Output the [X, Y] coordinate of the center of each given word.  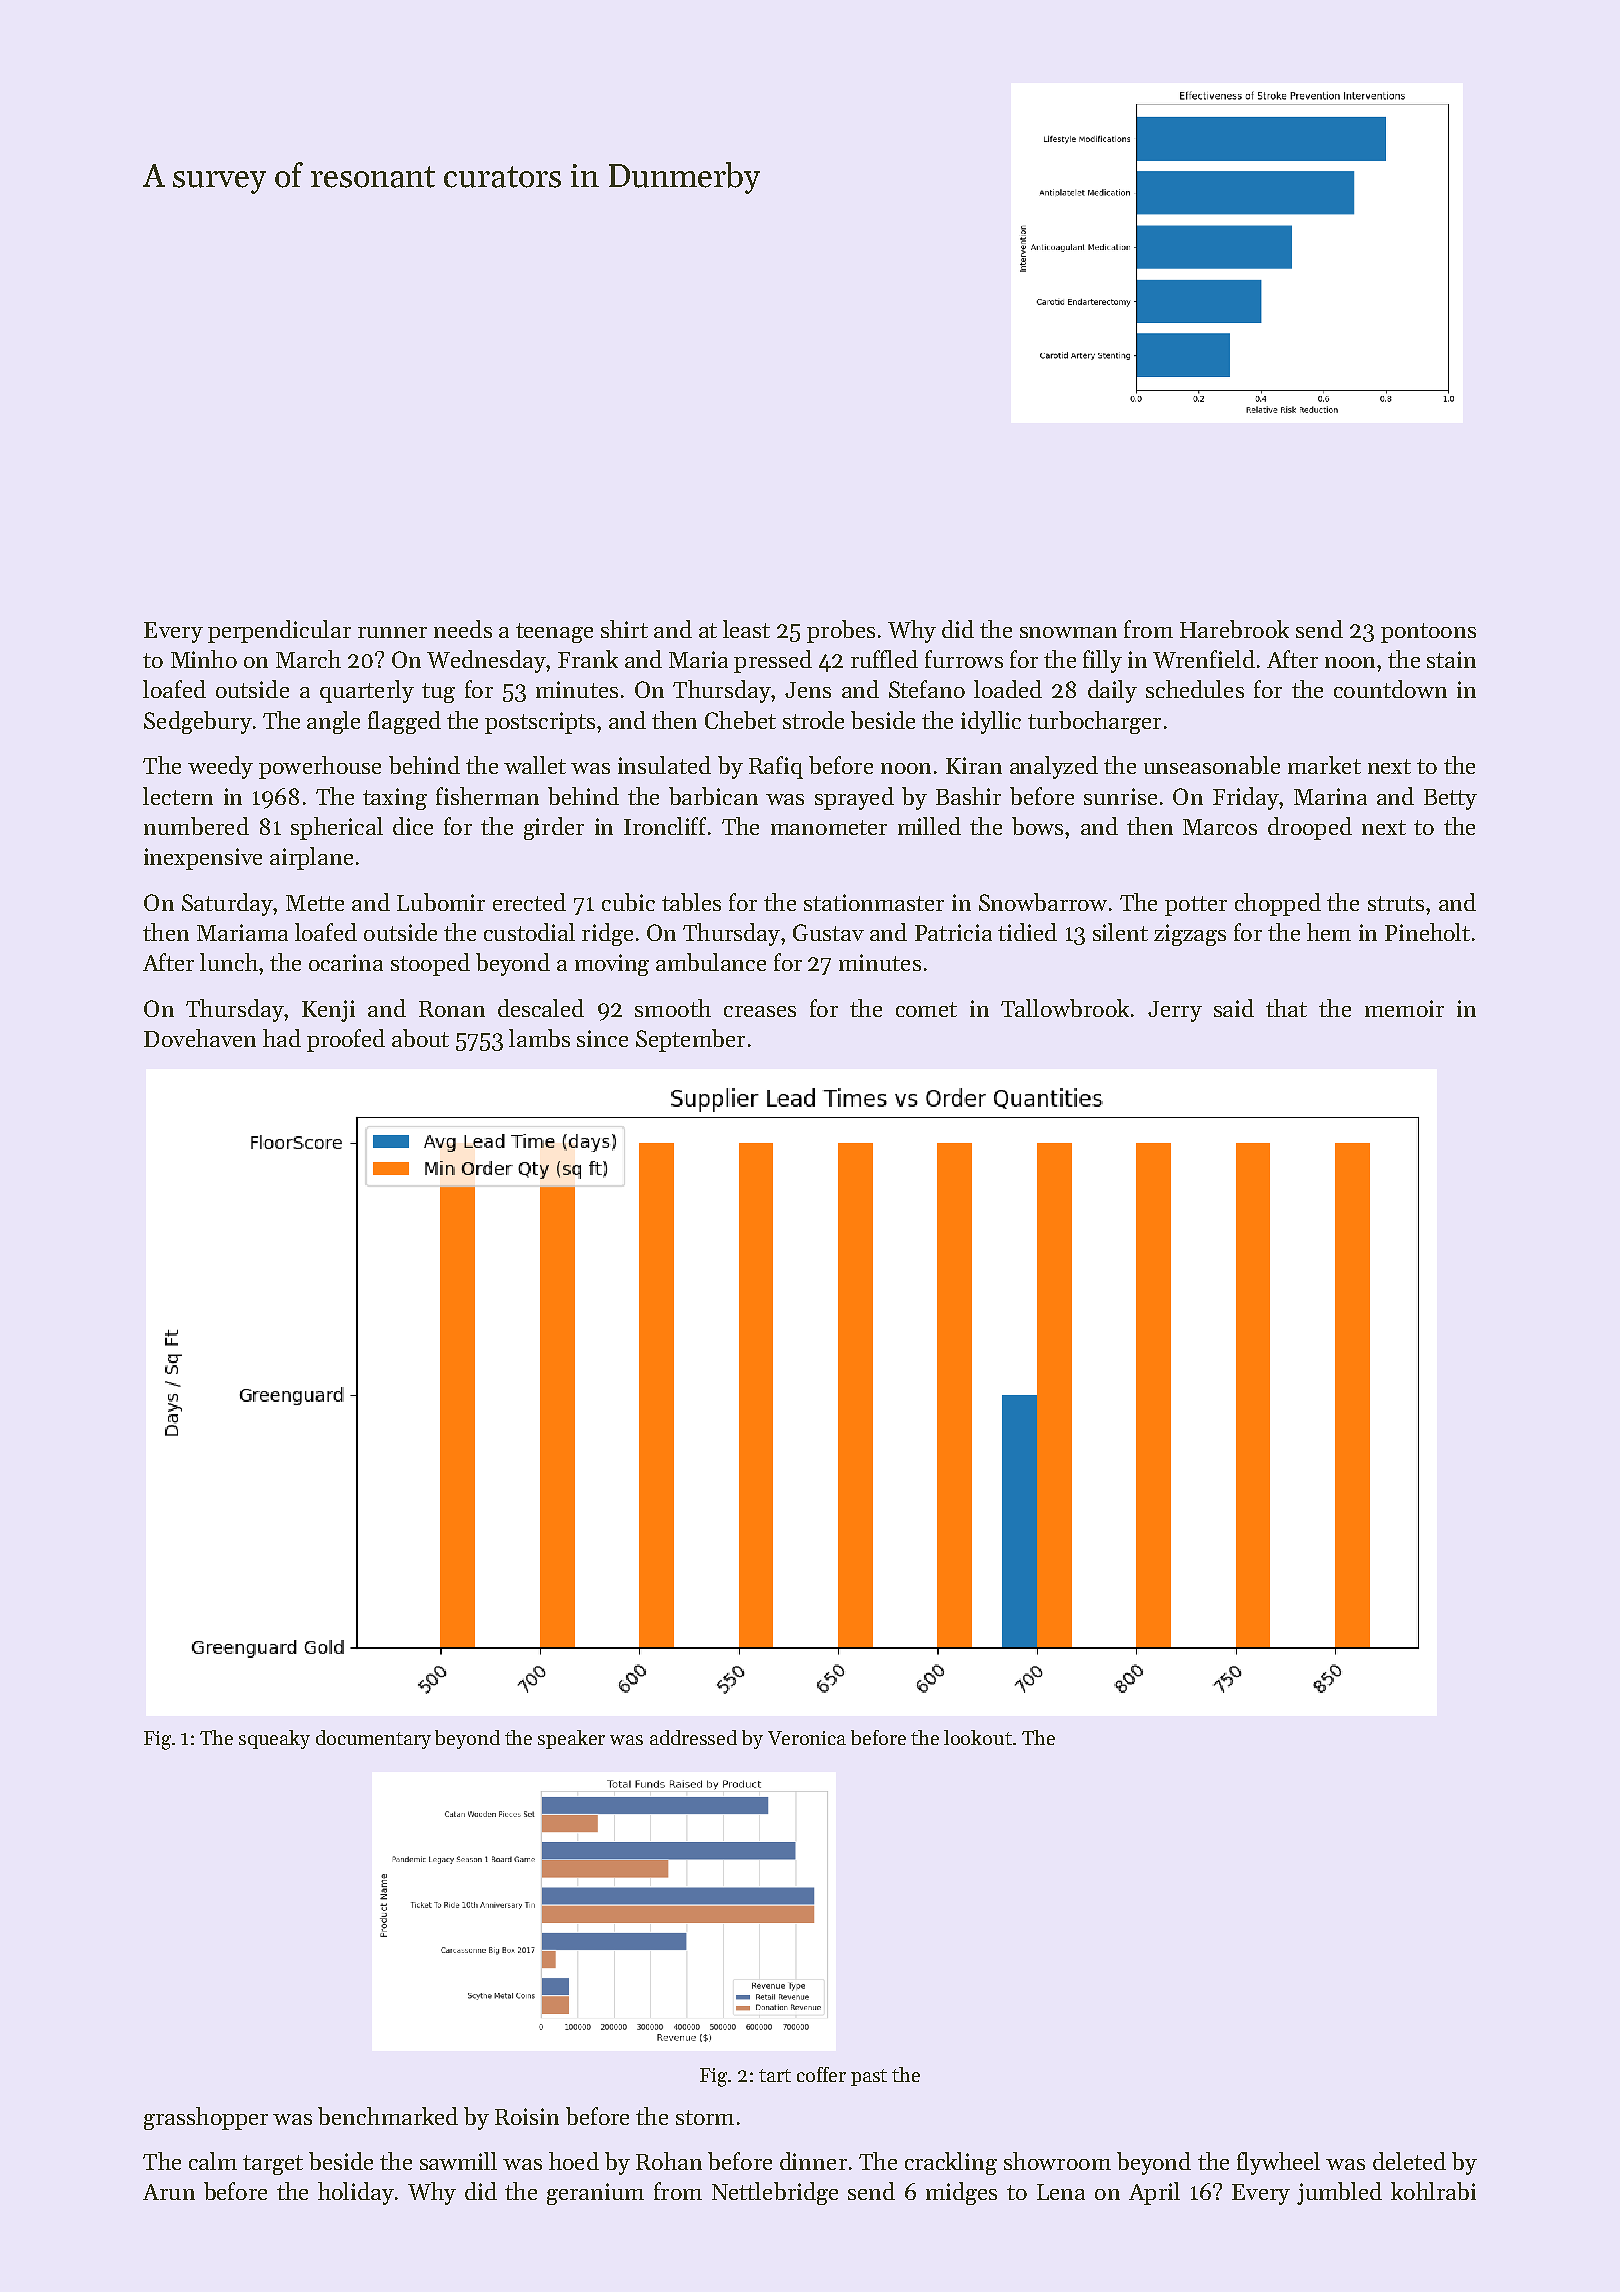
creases [760, 1011]
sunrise [1120, 796]
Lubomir [441, 902]
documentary [373, 1739]
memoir [1404, 1008]
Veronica [807, 1738]
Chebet [740, 720]
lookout [978, 1737]
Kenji [328, 1011]
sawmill [458, 2161]
